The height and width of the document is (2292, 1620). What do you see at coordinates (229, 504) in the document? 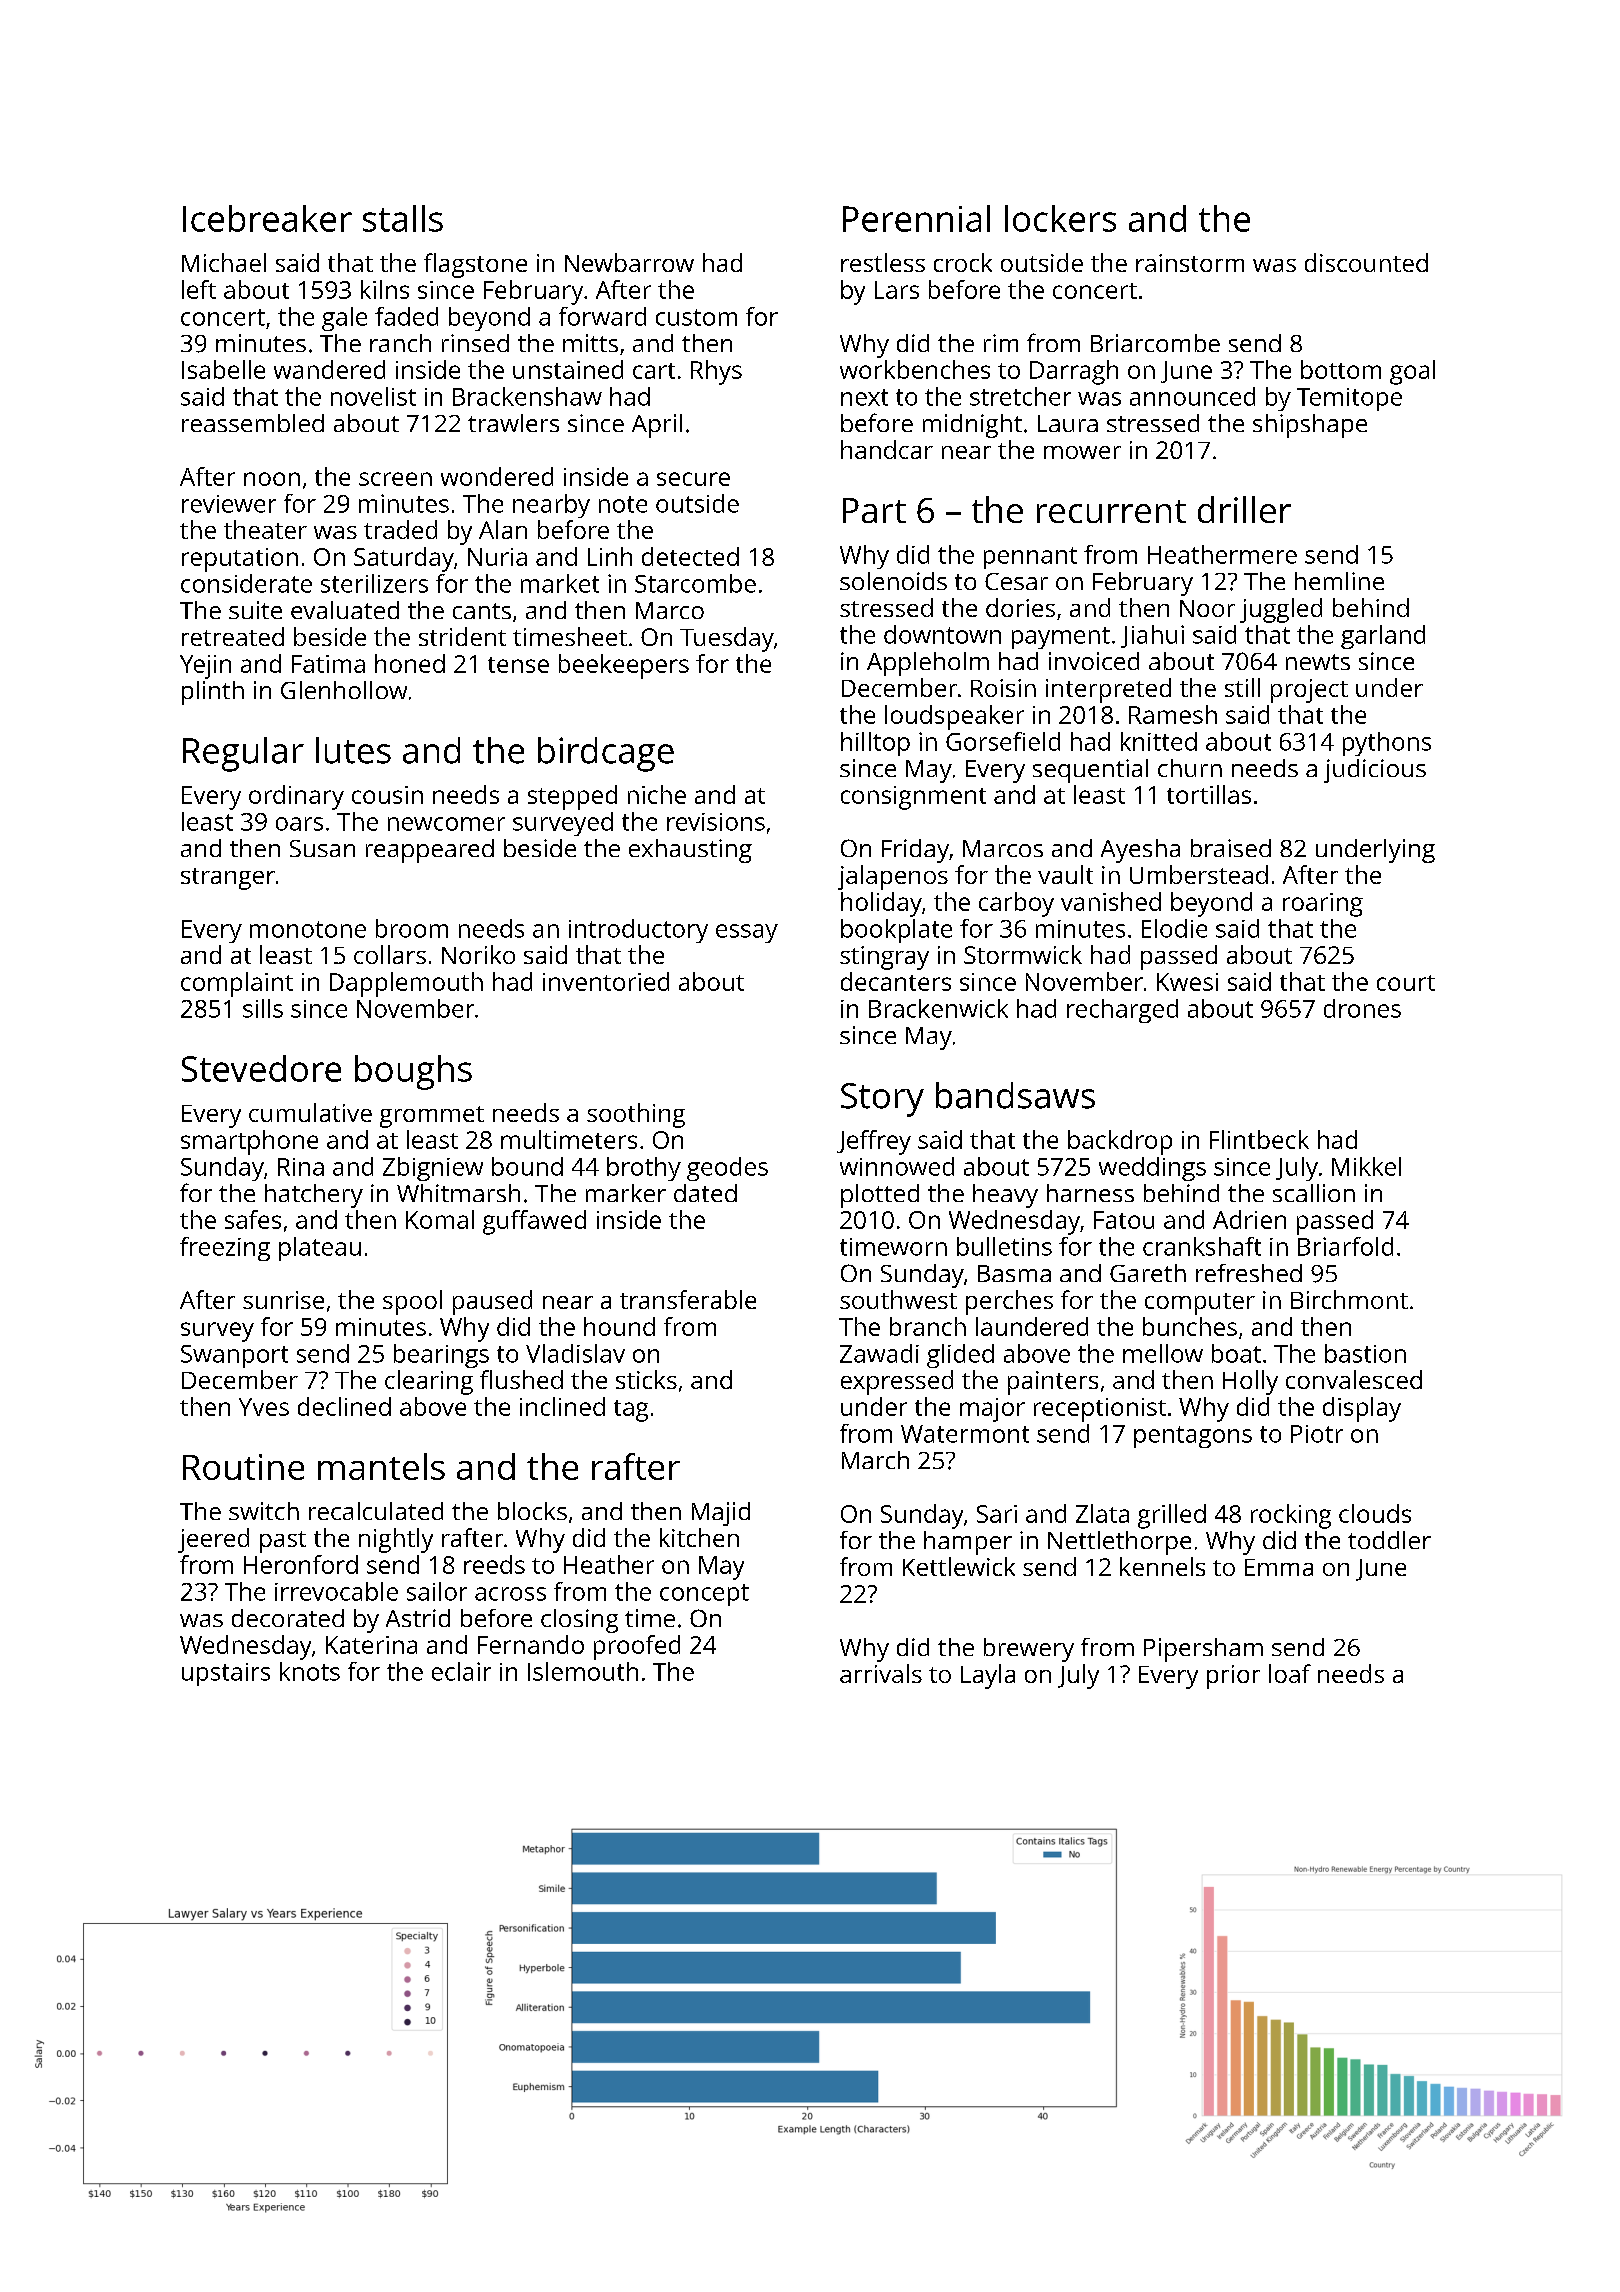
I see `reviewer` at bounding box center [229, 504].
